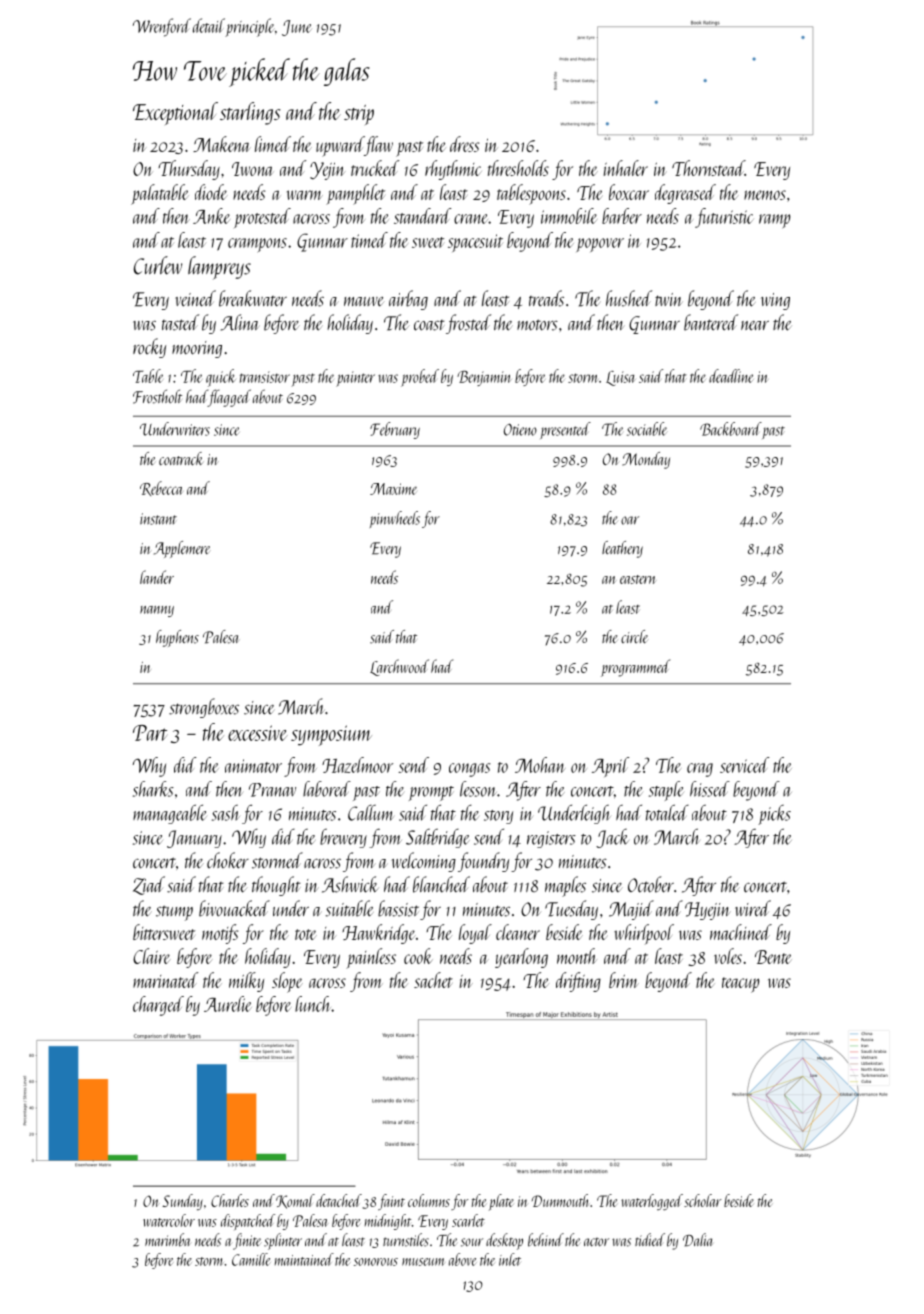 This screenshot has height=1314, width=924. What do you see at coordinates (211, 216) in the screenshot?
I see `Anke` at bounding box center [211, 216].
